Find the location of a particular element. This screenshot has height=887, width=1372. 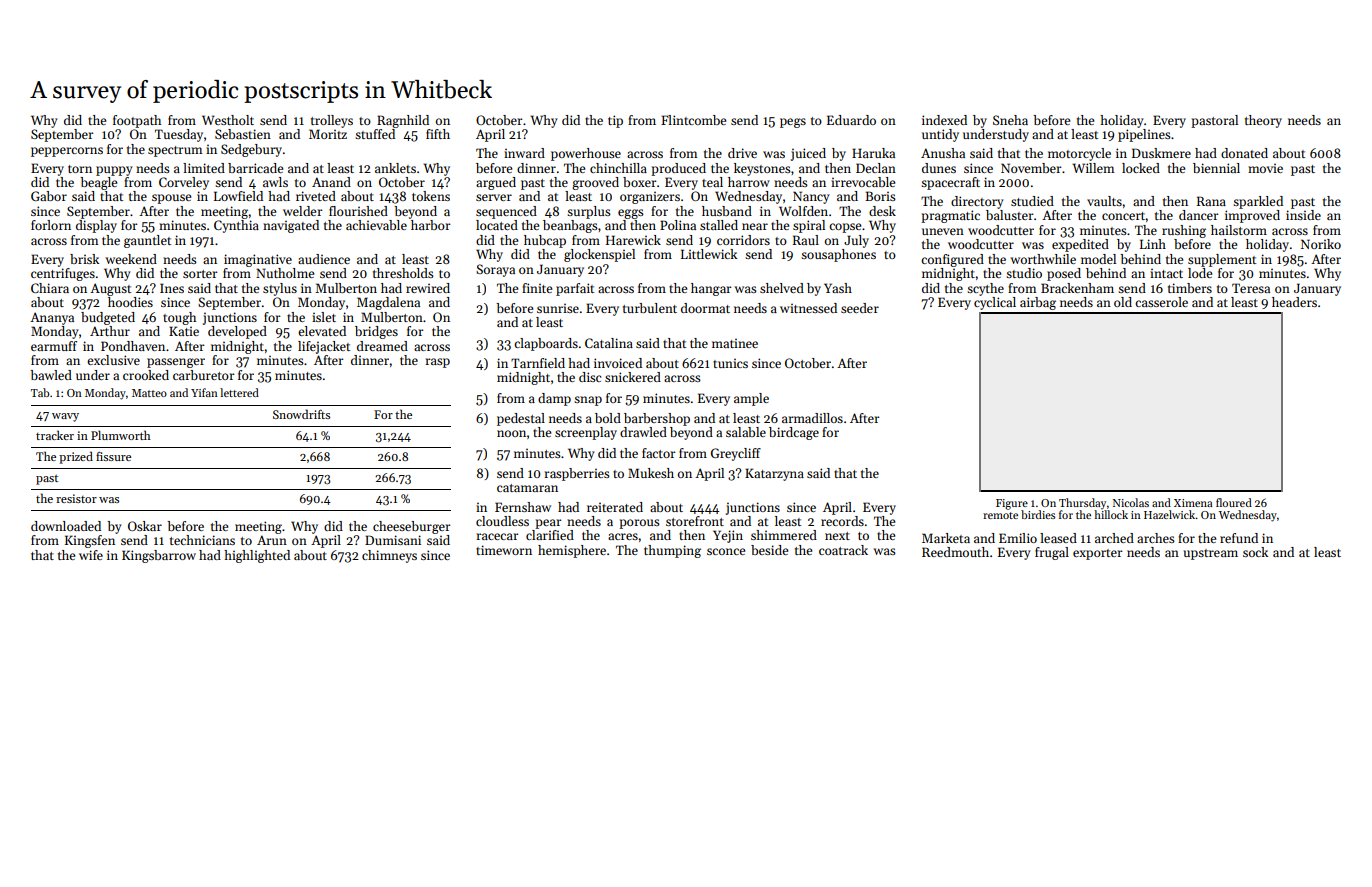

forlorn is located at coordinates (51, 225).
